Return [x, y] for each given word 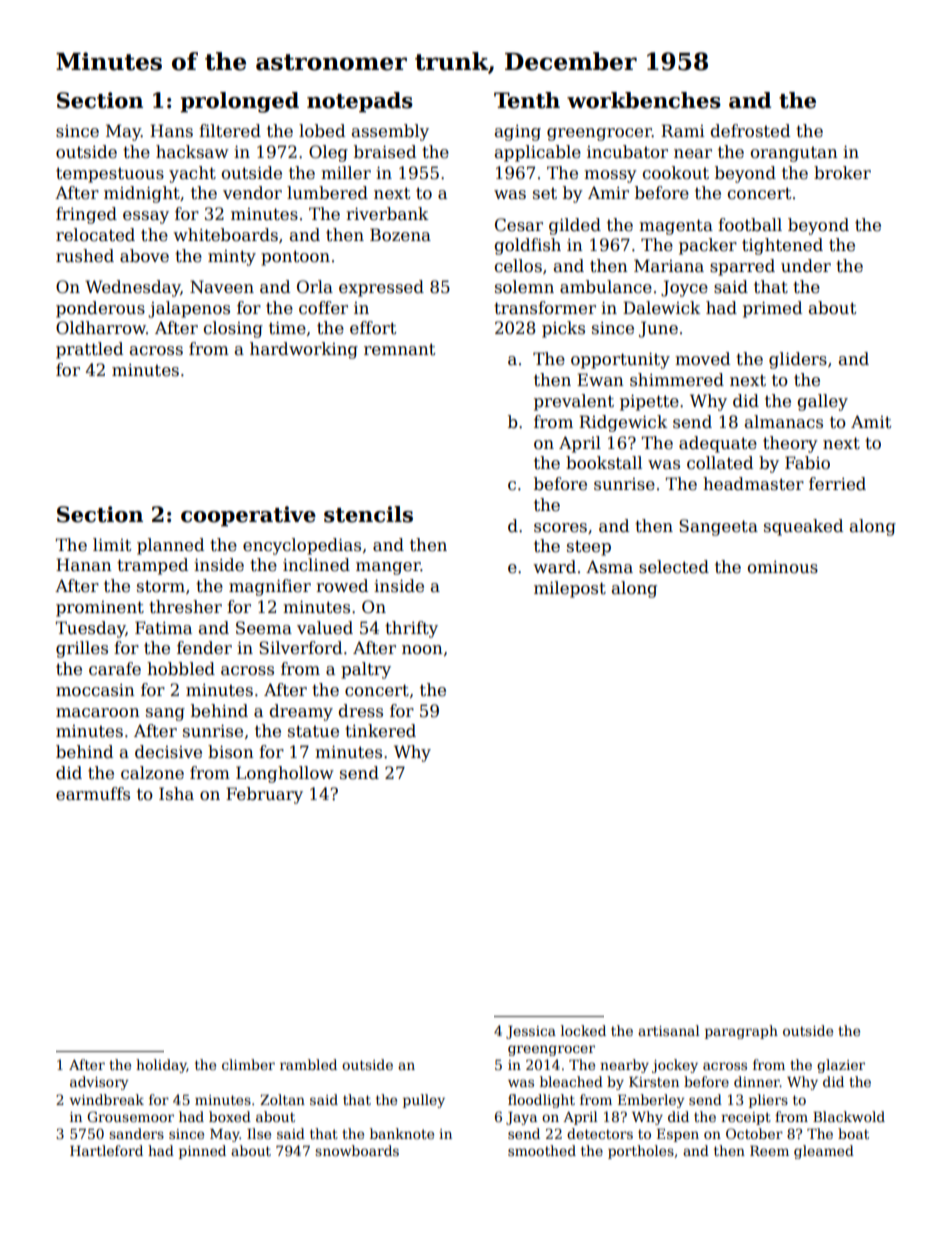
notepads [360, 102]
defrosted [750, 131]
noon [422, 649]
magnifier [270, 587]
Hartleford [106, 1150]
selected [674, 567]
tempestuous [110, 175]
